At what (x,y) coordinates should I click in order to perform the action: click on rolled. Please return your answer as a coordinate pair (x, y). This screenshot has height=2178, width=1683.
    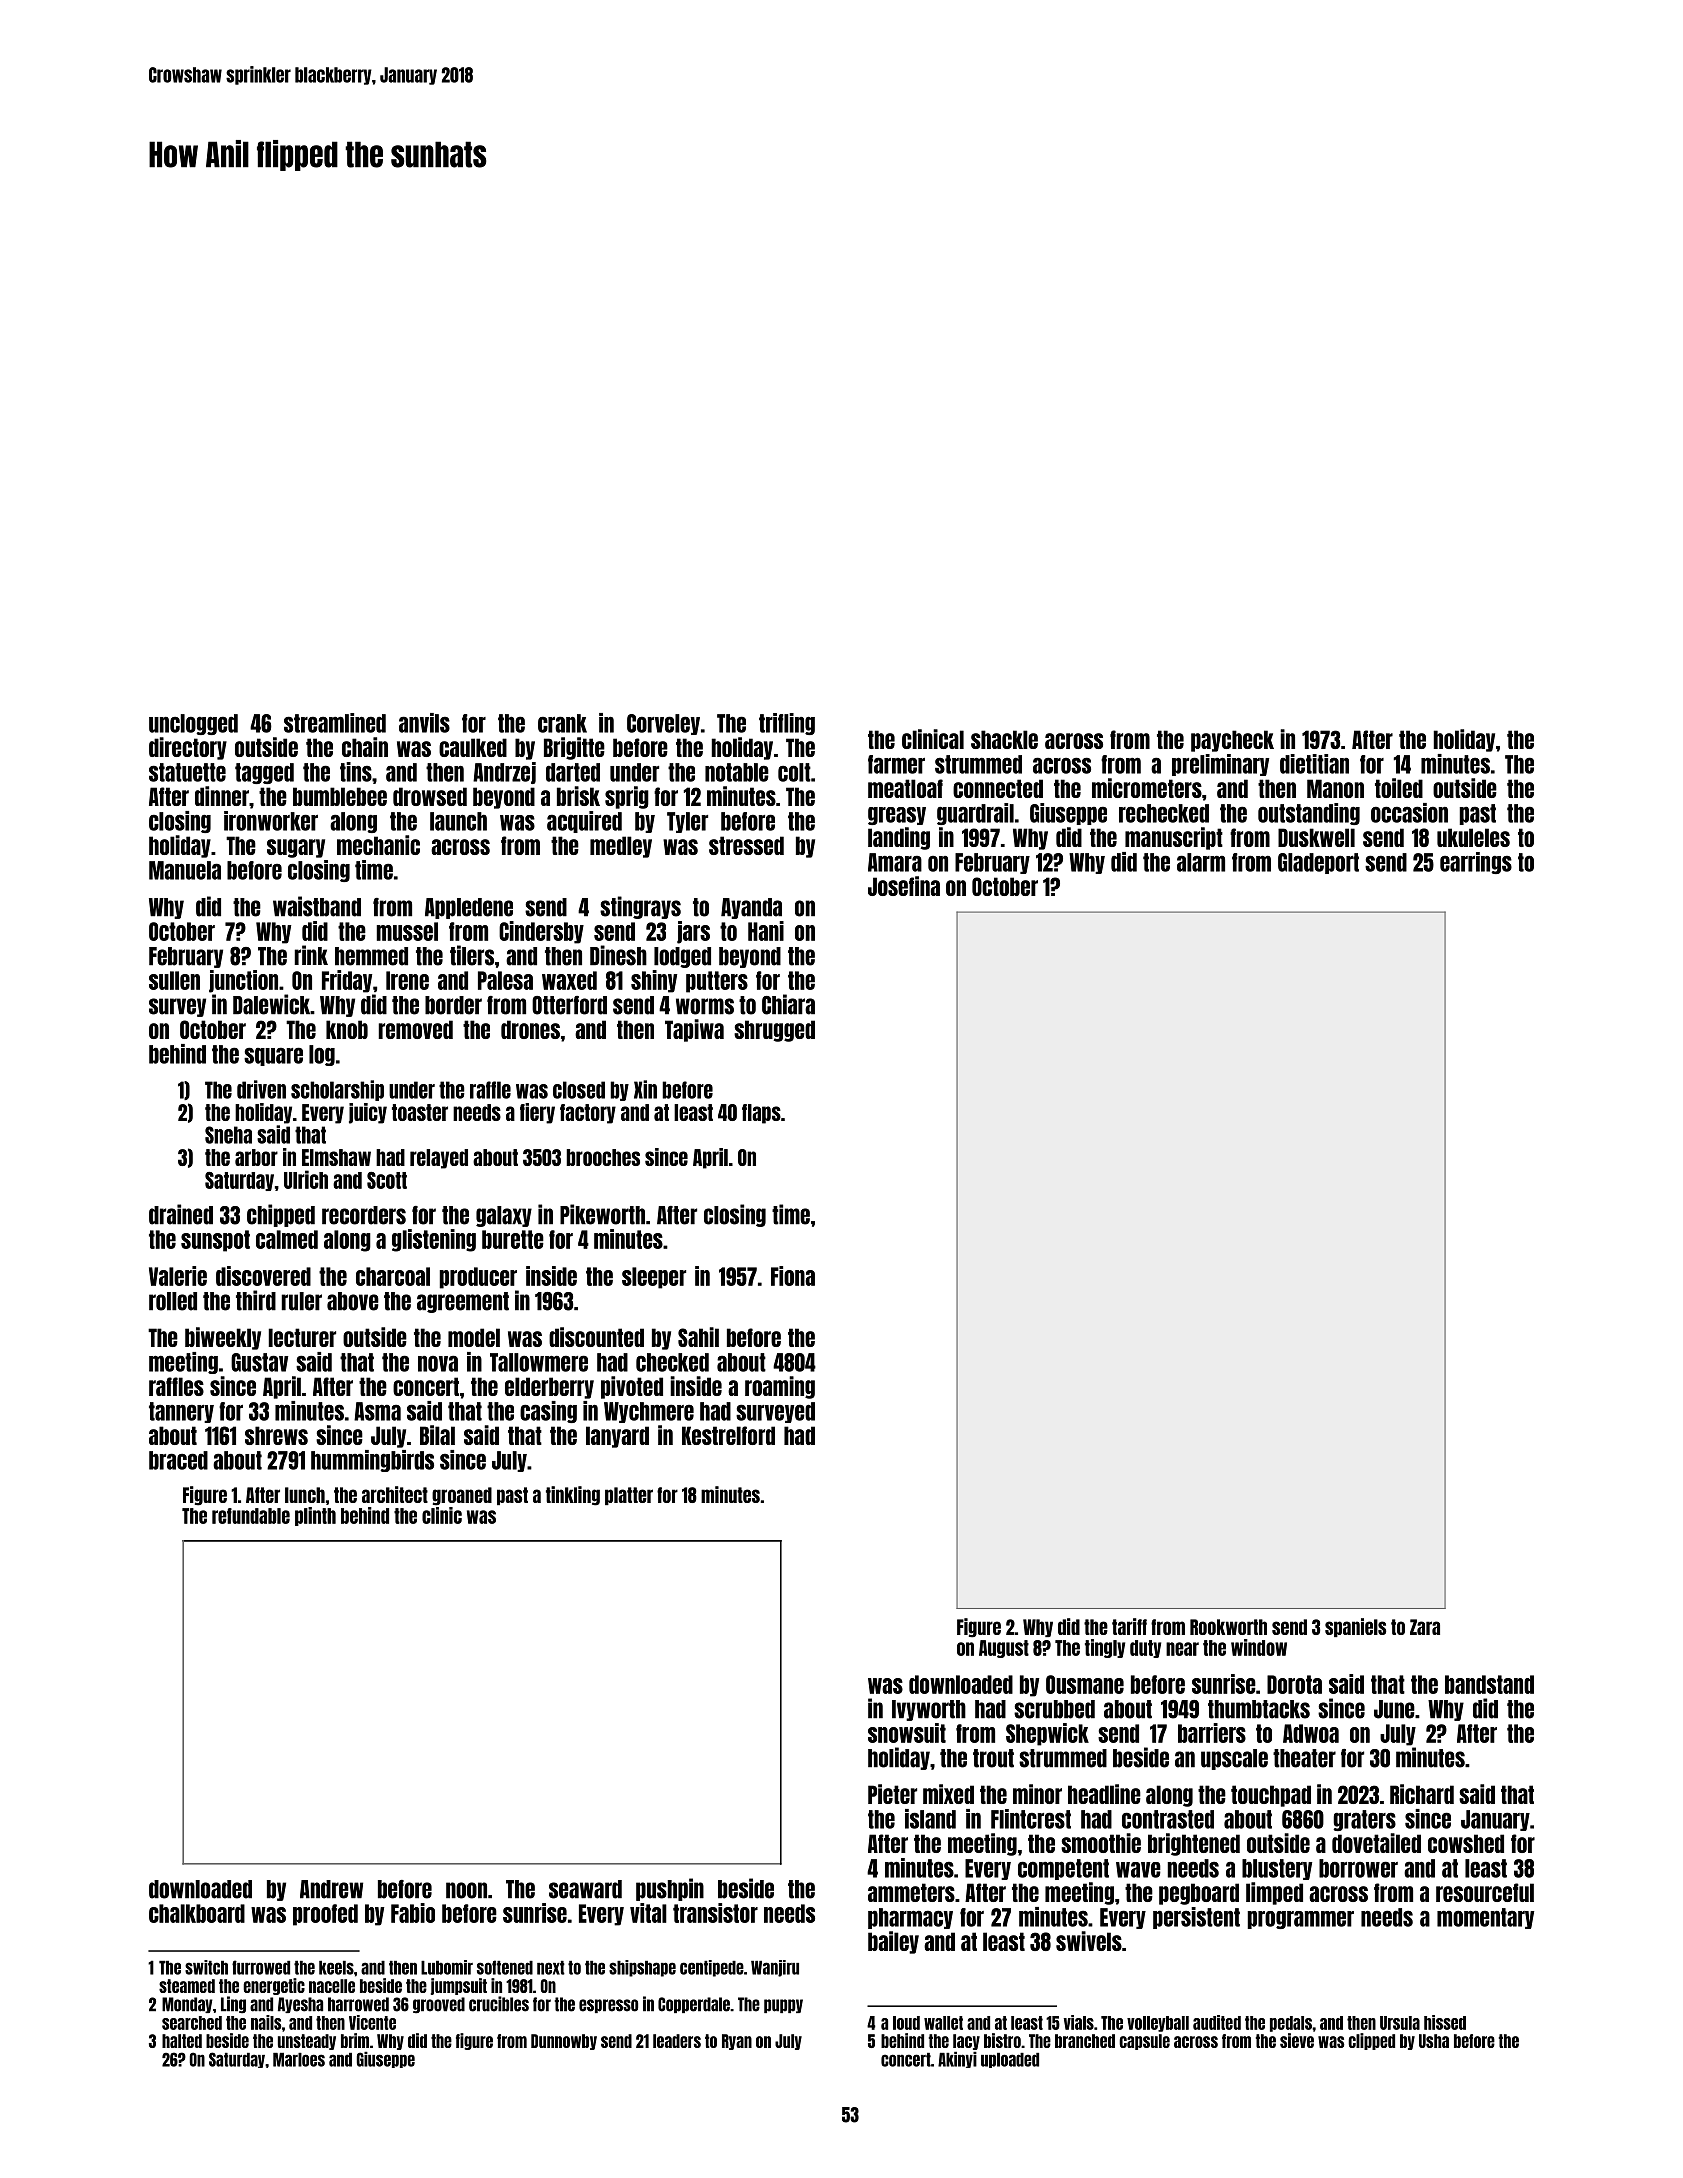
    Looking at the image, I should click on (173, 1301).
